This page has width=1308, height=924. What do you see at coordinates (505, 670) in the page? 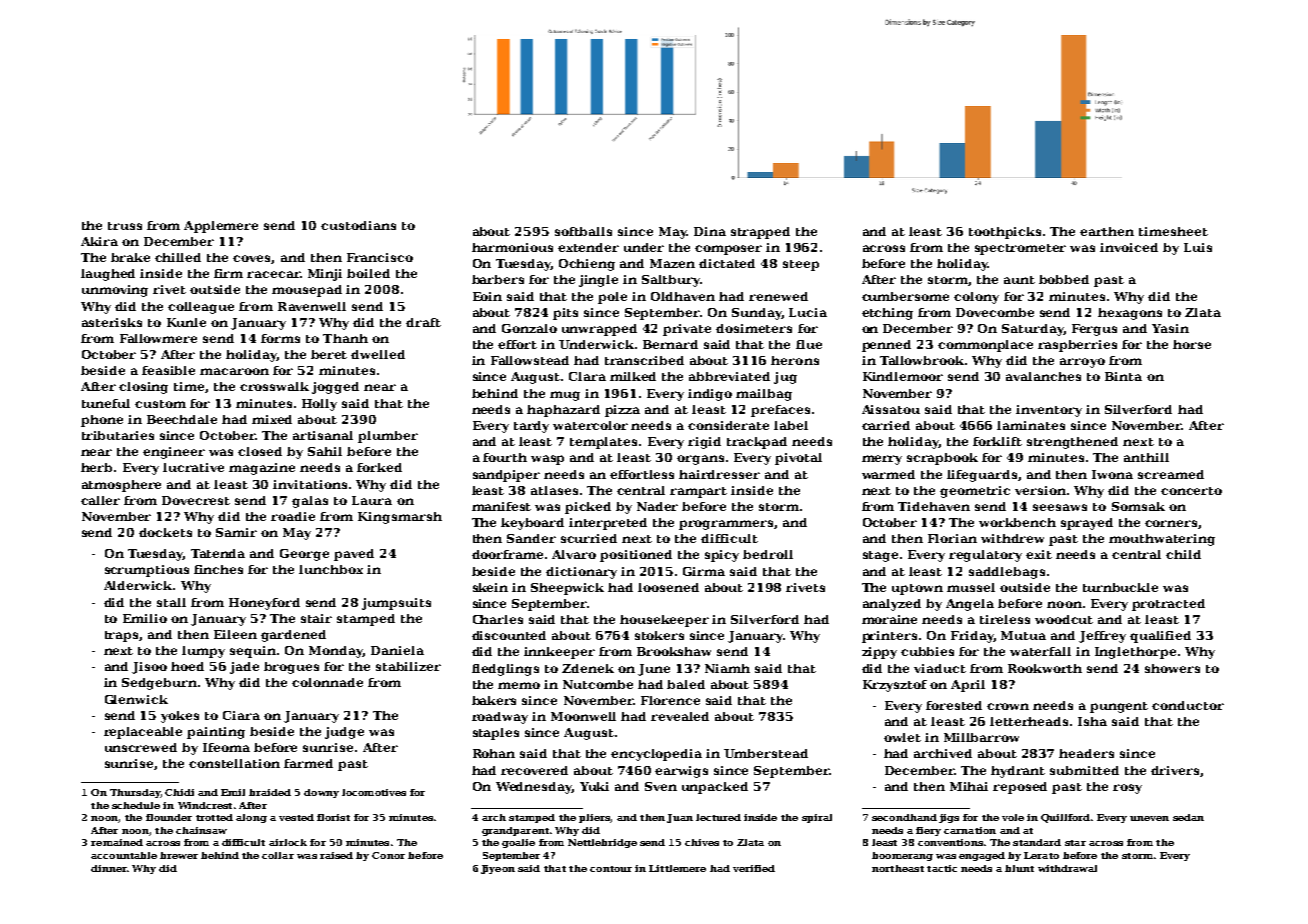
I see `fledglings` at bounding box center [505, 670].
